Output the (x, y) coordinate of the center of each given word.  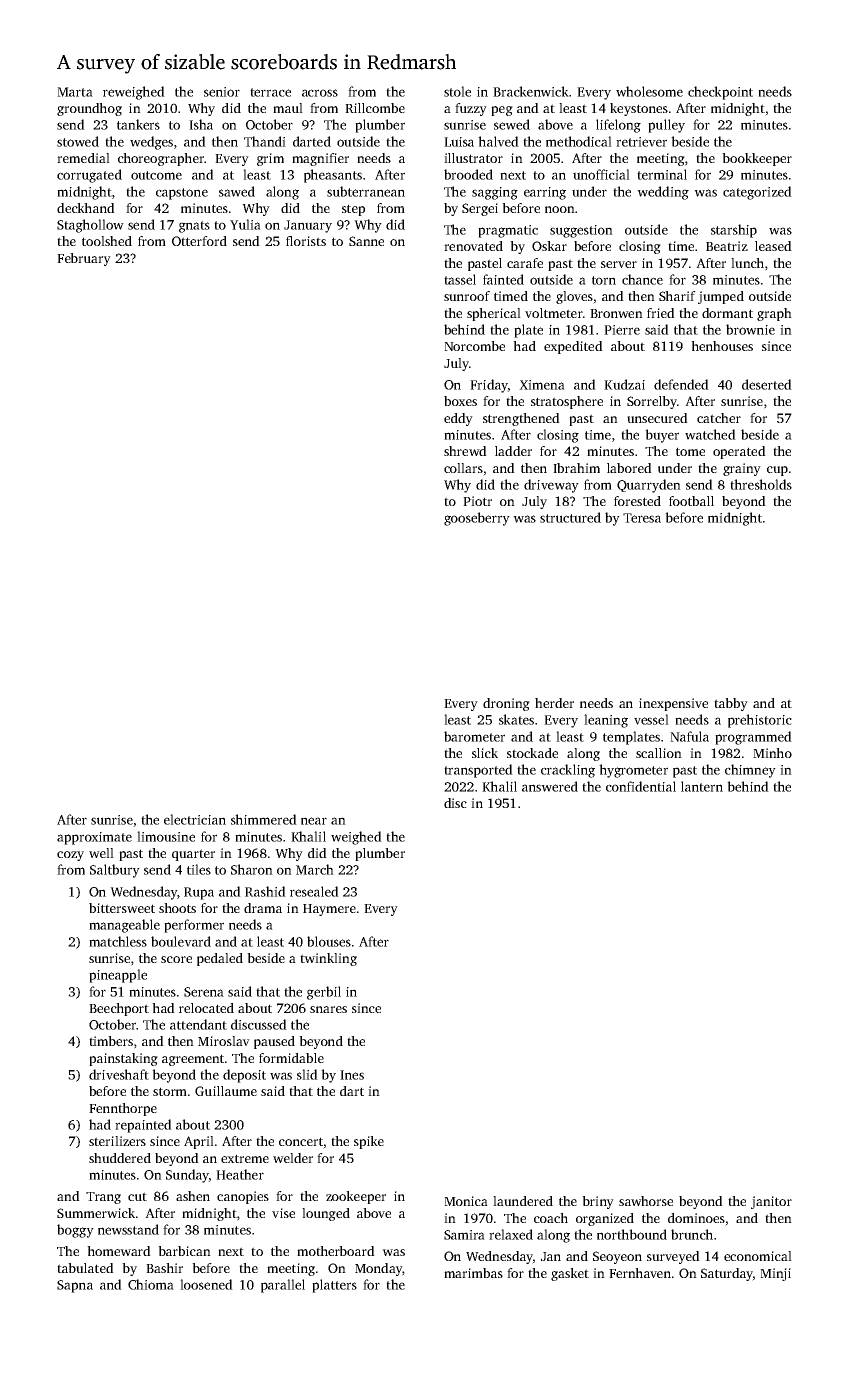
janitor (771, 1202)
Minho (772, 753)
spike (369, 1142)
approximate (94, 838)
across (320, 93)
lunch (747, 263)
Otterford (199, 241)
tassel (460, 279)
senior (222, 92)
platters (334, 1286)
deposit (244, 1076)
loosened (206, 1284)
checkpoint (720, 93)
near (314, 821)
